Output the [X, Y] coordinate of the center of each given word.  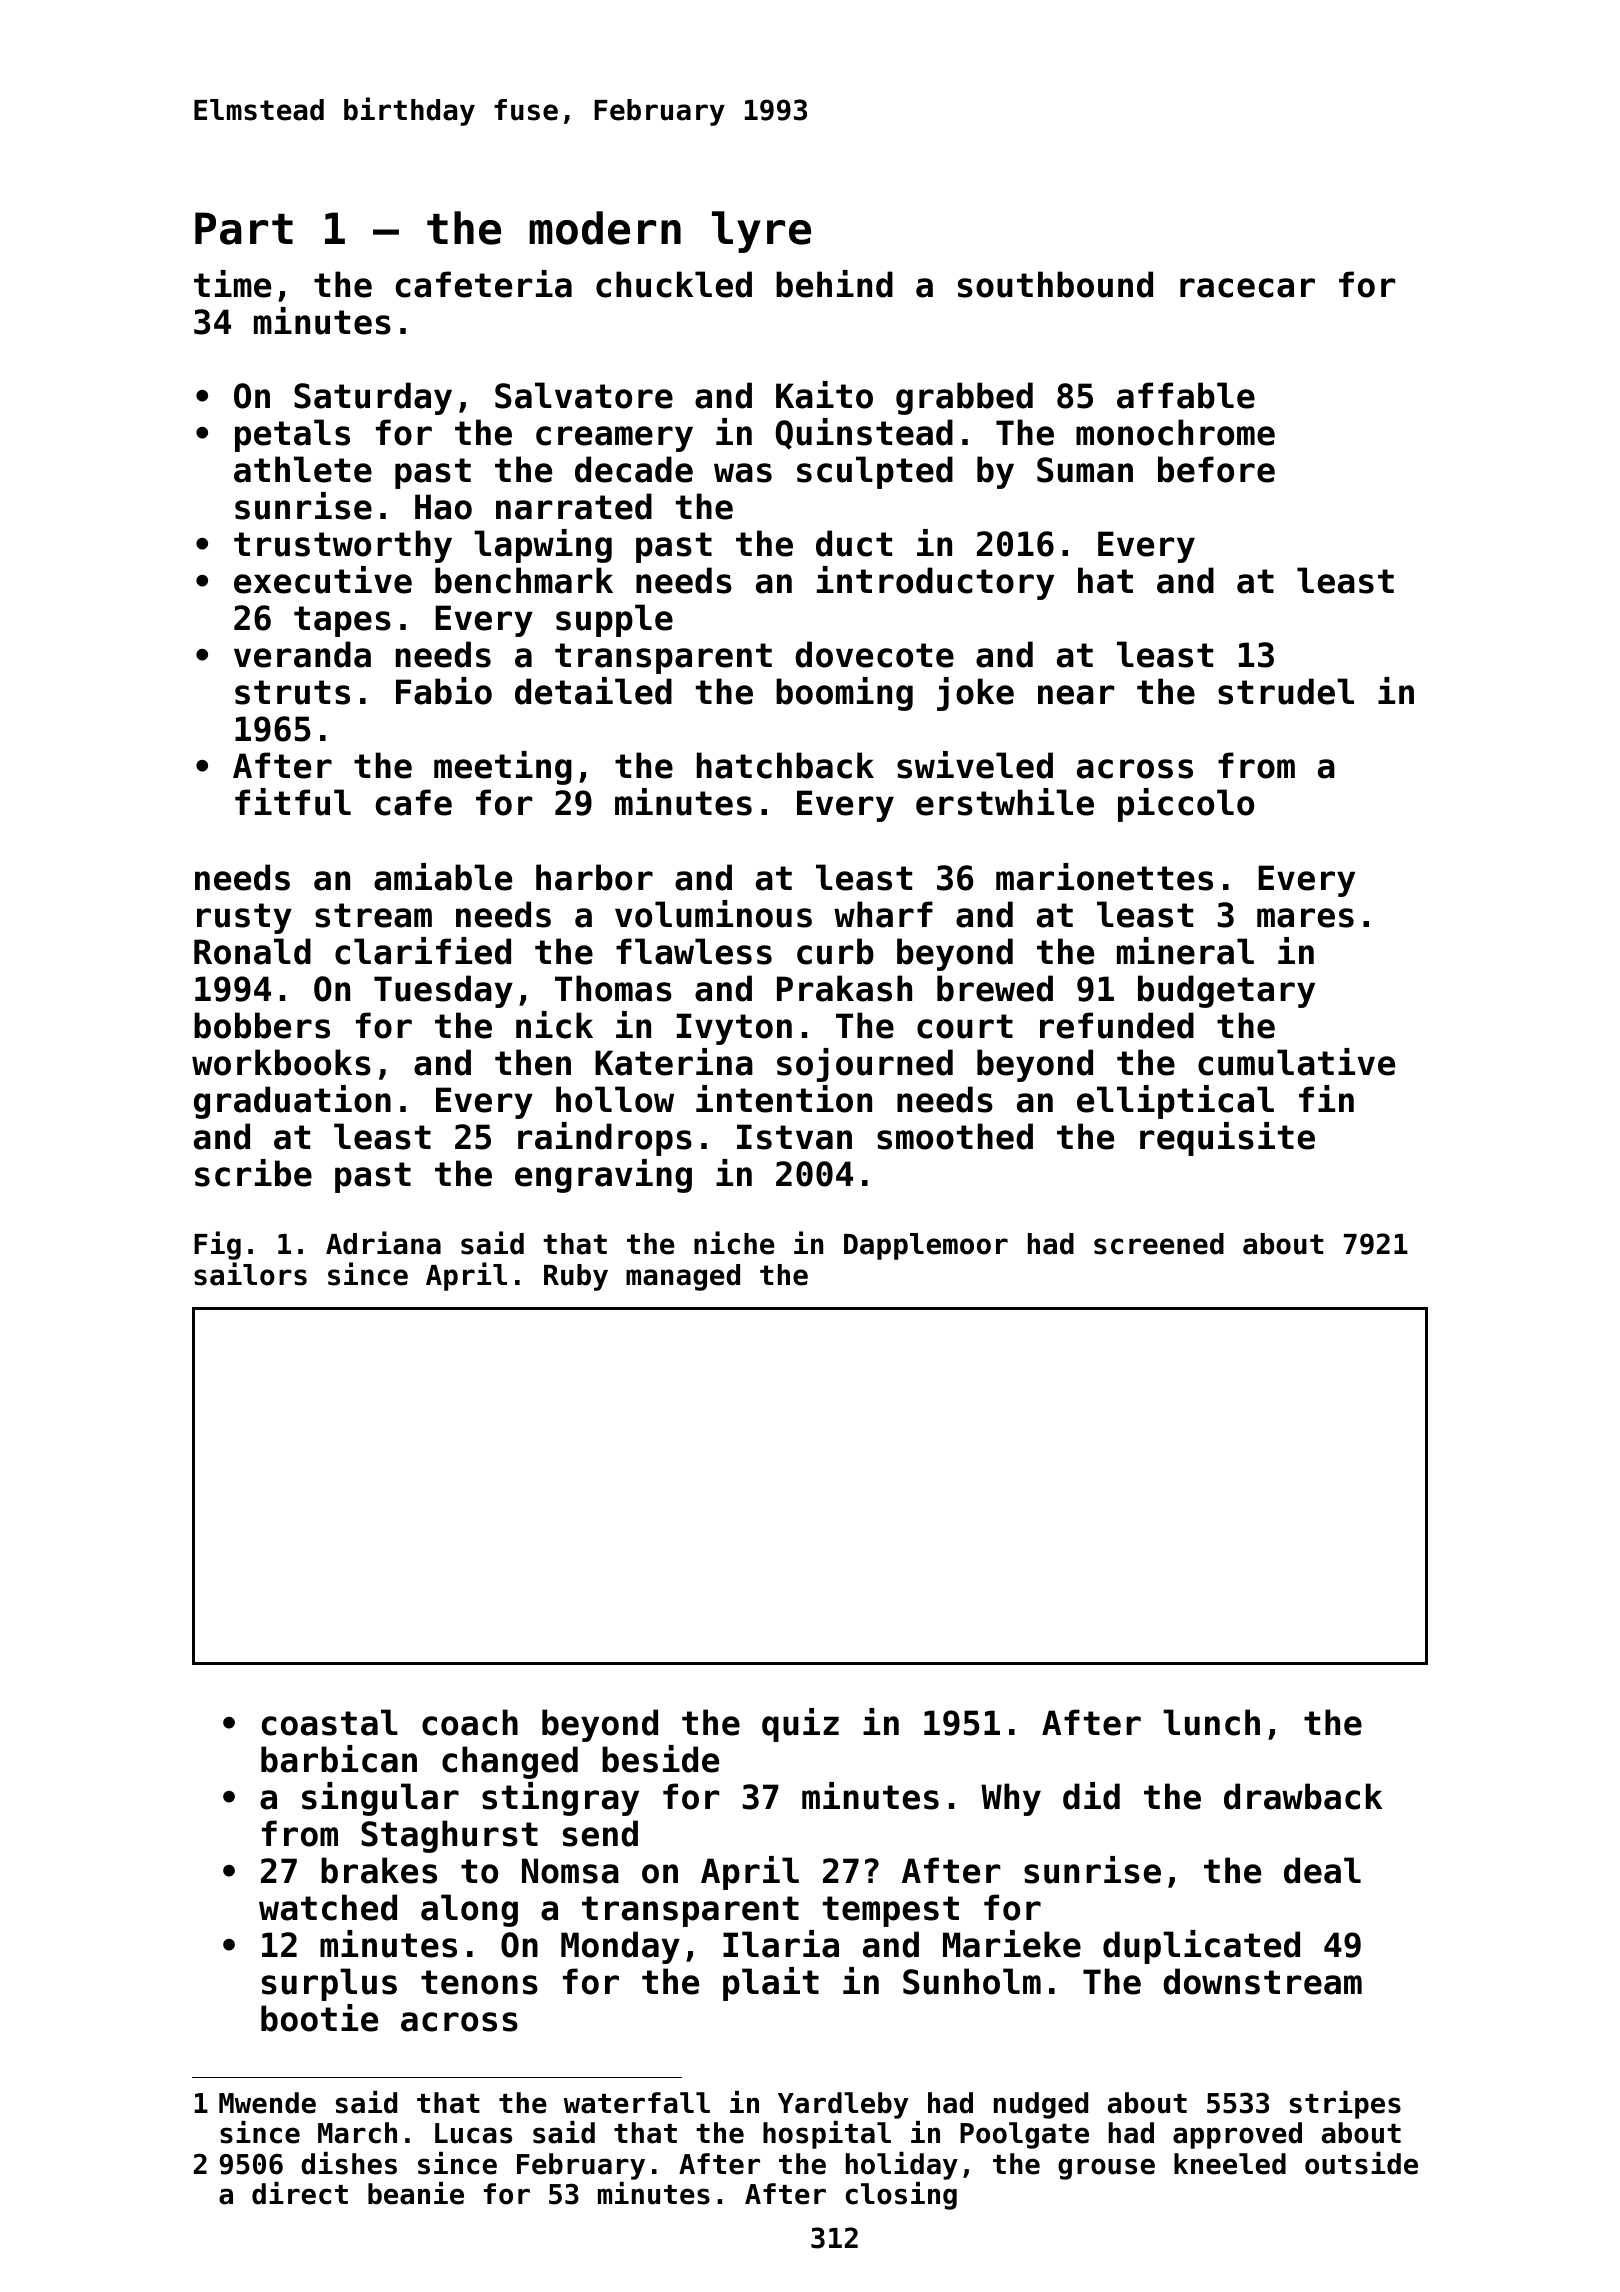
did [1091, 1796]
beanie [416, 2193]
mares [1305, 918]
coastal [330, 1722]
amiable [443, 877]
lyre [761, 232]
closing [901, 2196]
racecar [1247, 288]
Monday [620, 1947]
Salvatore [584, 395]
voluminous [713, 914]
